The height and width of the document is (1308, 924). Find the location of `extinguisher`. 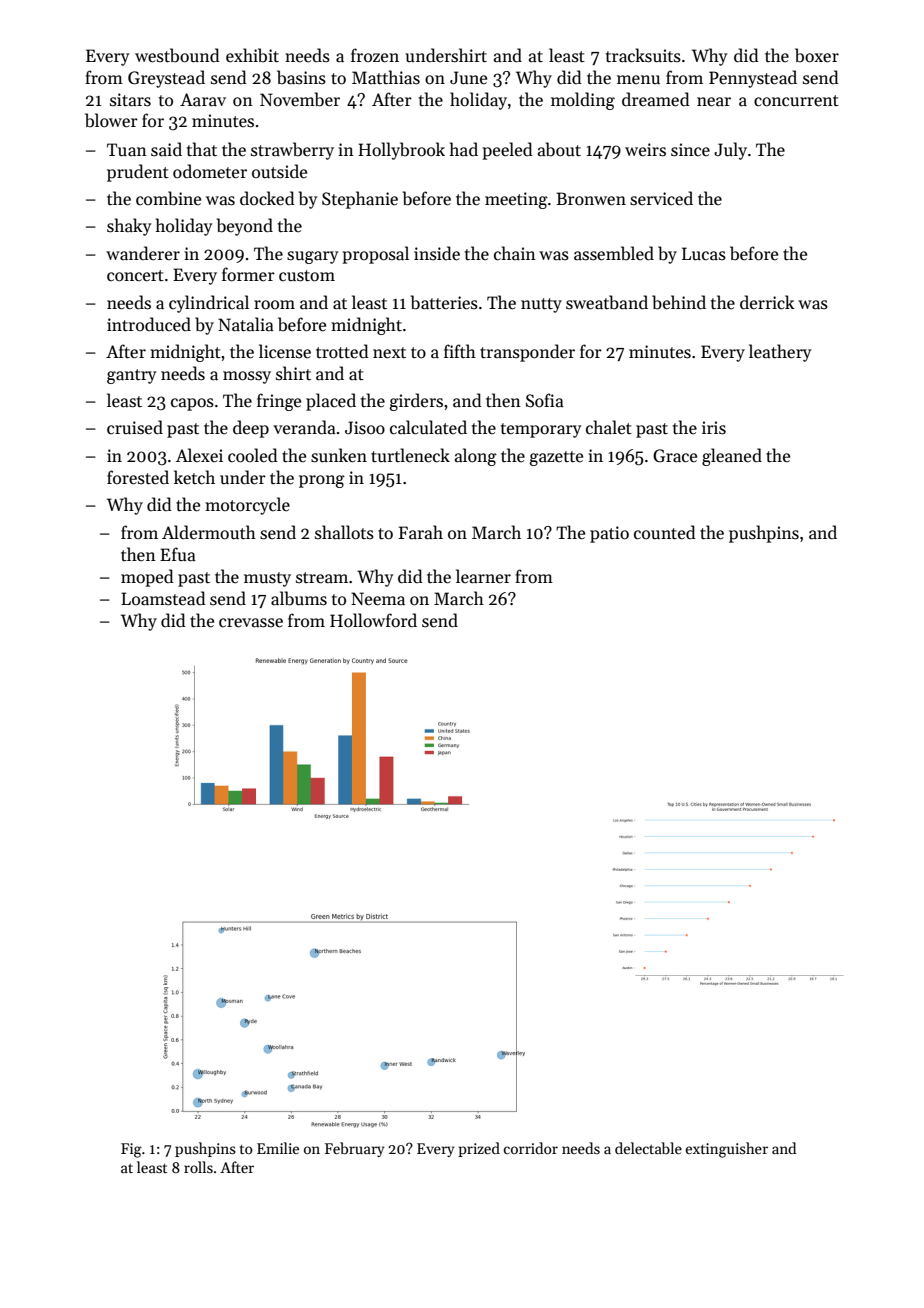

extinguisher is located at coordinates (726, 1150).
